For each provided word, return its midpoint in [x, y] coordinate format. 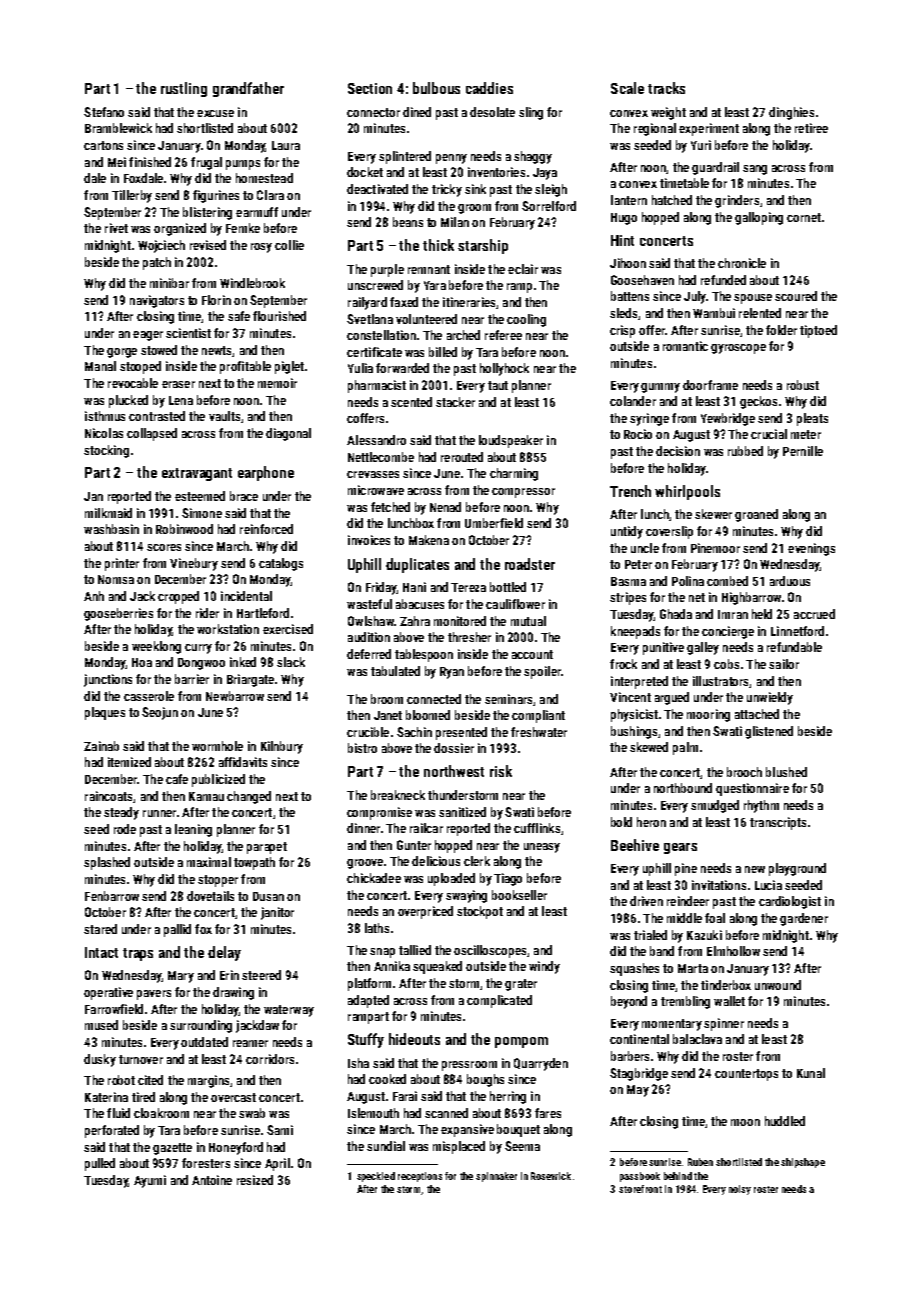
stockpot [480, 912]
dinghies [791, 113]
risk [501, 771]
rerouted [462, 457]
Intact [101, 952]
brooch [744, 772]
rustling [184, 89]
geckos [758, 402]
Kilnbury [282, 747]
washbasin [111, 529]
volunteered [426, 319]
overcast [233, 1097]
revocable [133, 383]
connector [373, 112]
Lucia [768, 885]
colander [633, 401]
